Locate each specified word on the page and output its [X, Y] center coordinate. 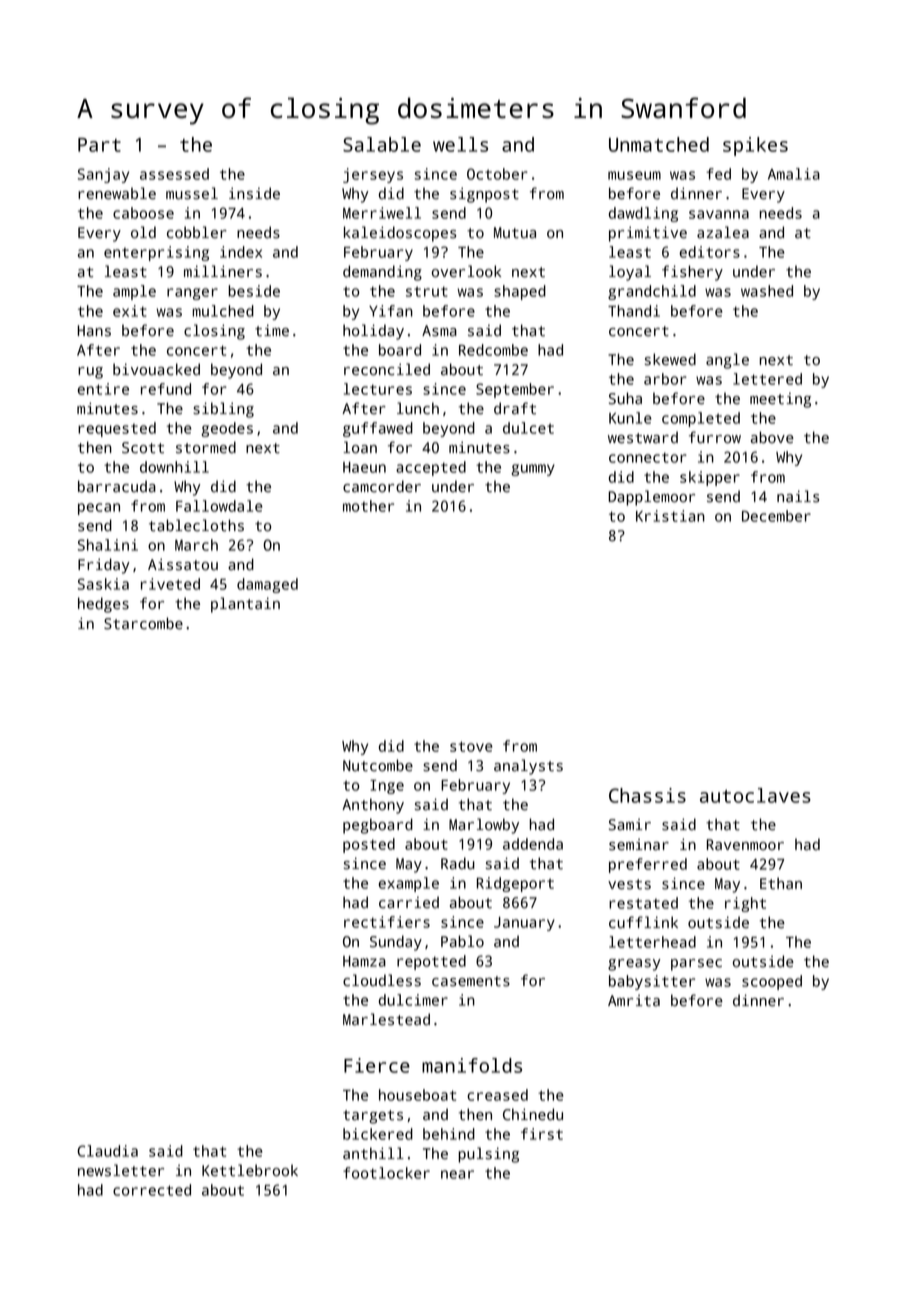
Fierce [377, 1065]
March [196, 545]
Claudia [107, 1151]
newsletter [121, 1170]
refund [166, 389]
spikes [755, 146]
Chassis [647, 795]
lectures [378, 389]
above [772, 437]
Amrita [634, 1001]
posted [369, 845]
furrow [715, 437]
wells [460, 144]
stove [471, 746]
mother [368, 506]
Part [99, 145]
